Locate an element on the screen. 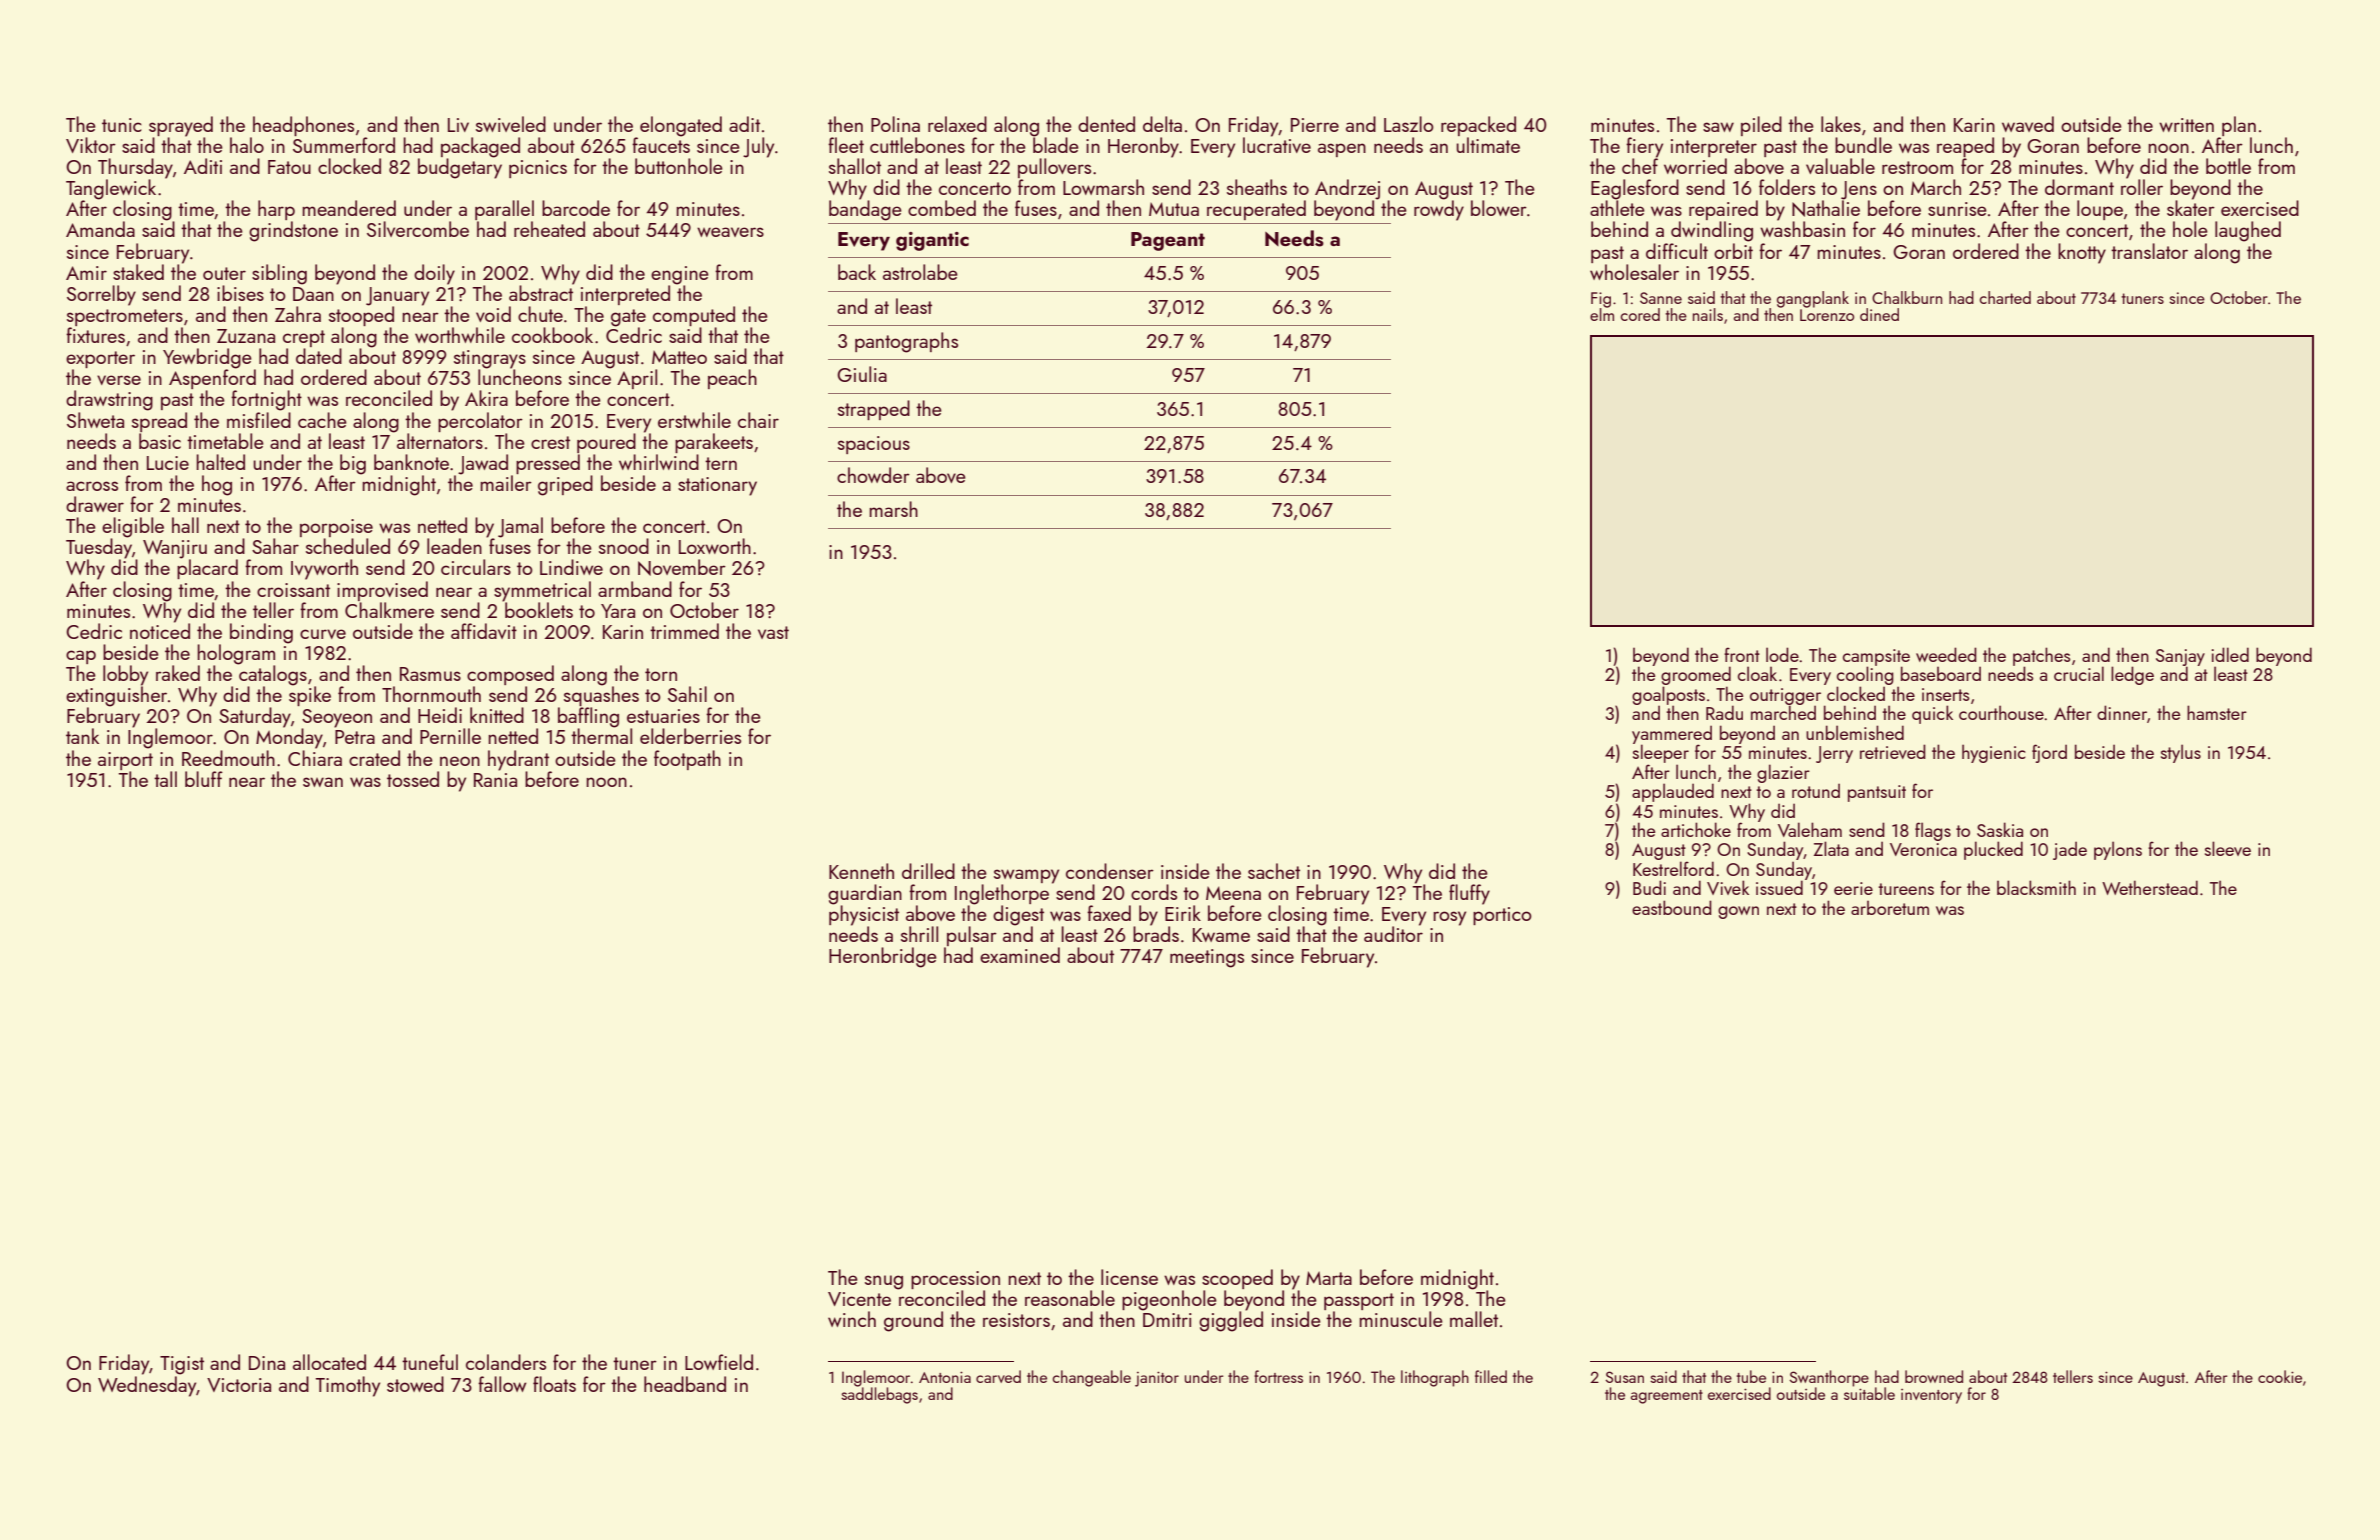 This screenshot has width=2380, height=1540. charted is located at coordinates (2005, 297).
